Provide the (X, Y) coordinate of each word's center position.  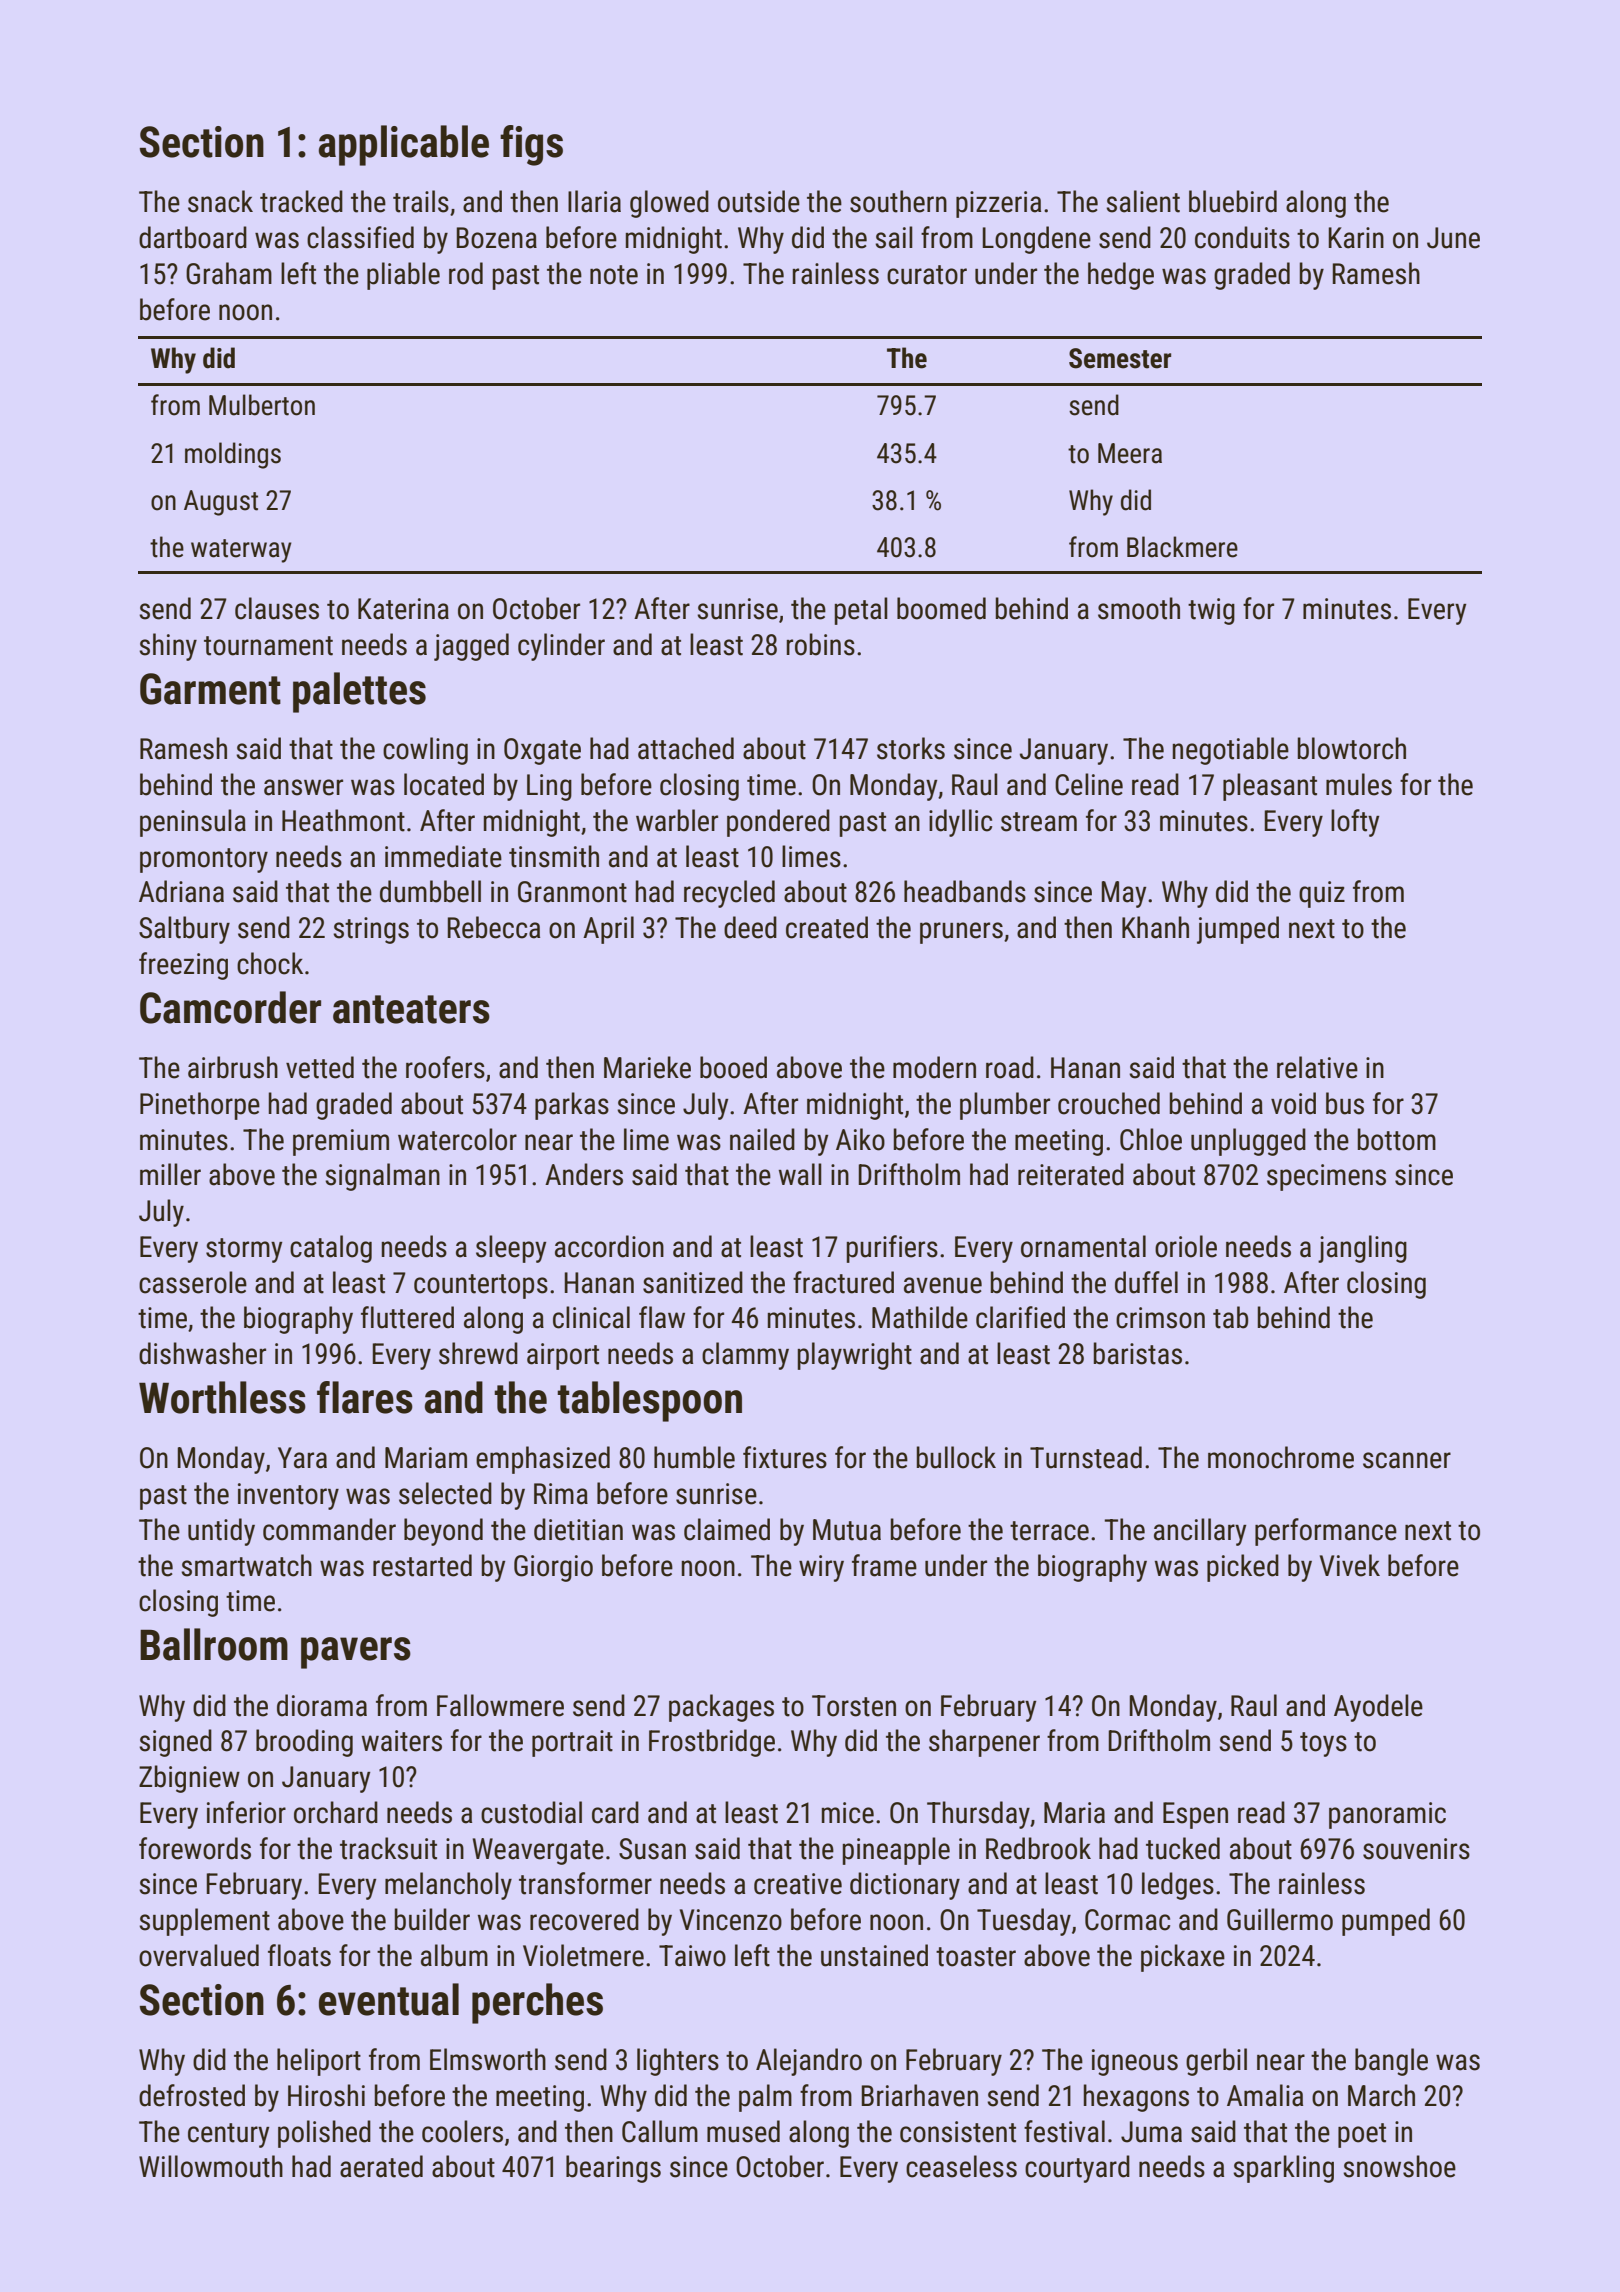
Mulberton (262, 405)
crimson (1160, 1318)
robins (821, 644)
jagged (471, 647)
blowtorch (1352, 748)
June (1453, 238)
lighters (678, 2062)
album (454, 1955)
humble (694, 1457)
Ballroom (214, 1644)
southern (898, 201)
